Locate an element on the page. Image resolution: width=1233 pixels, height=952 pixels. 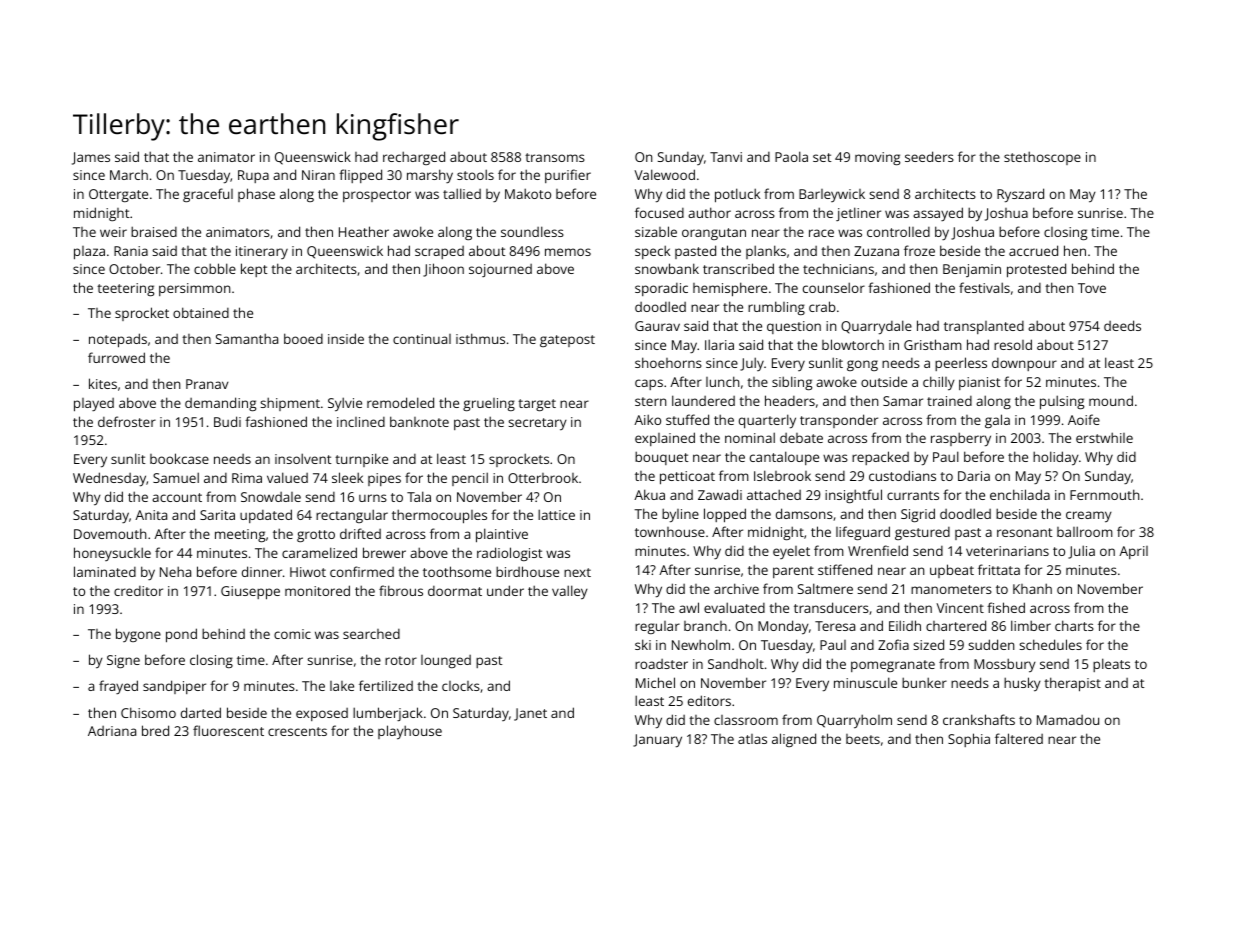
seeders is located at coordinates (929, 156).
